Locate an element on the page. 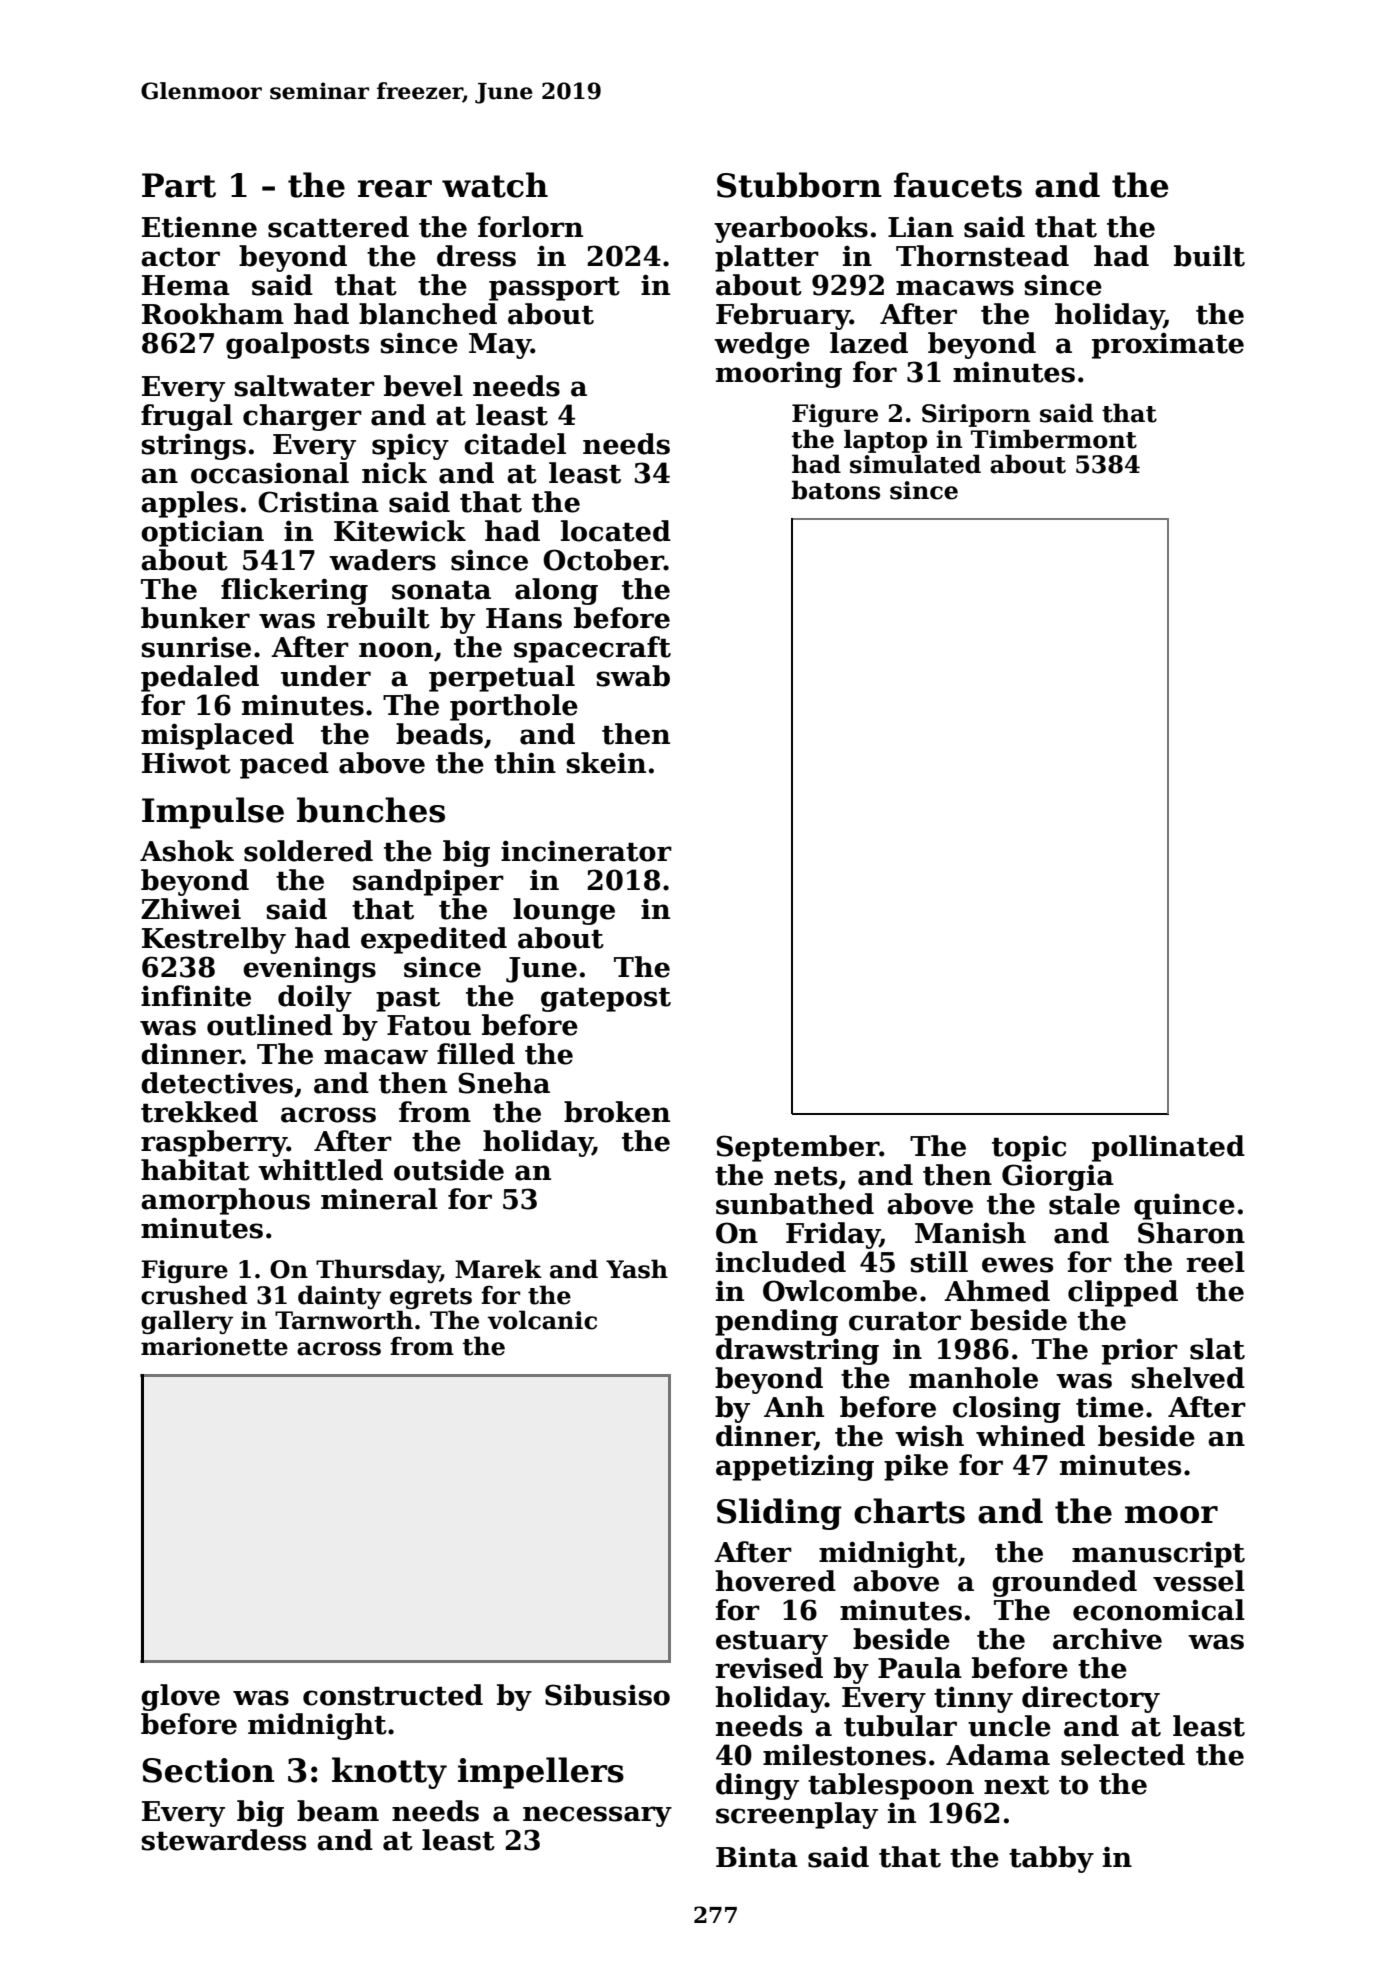 This image has height=1969, width=1386. simulated is located at coordinates (915, 464).
